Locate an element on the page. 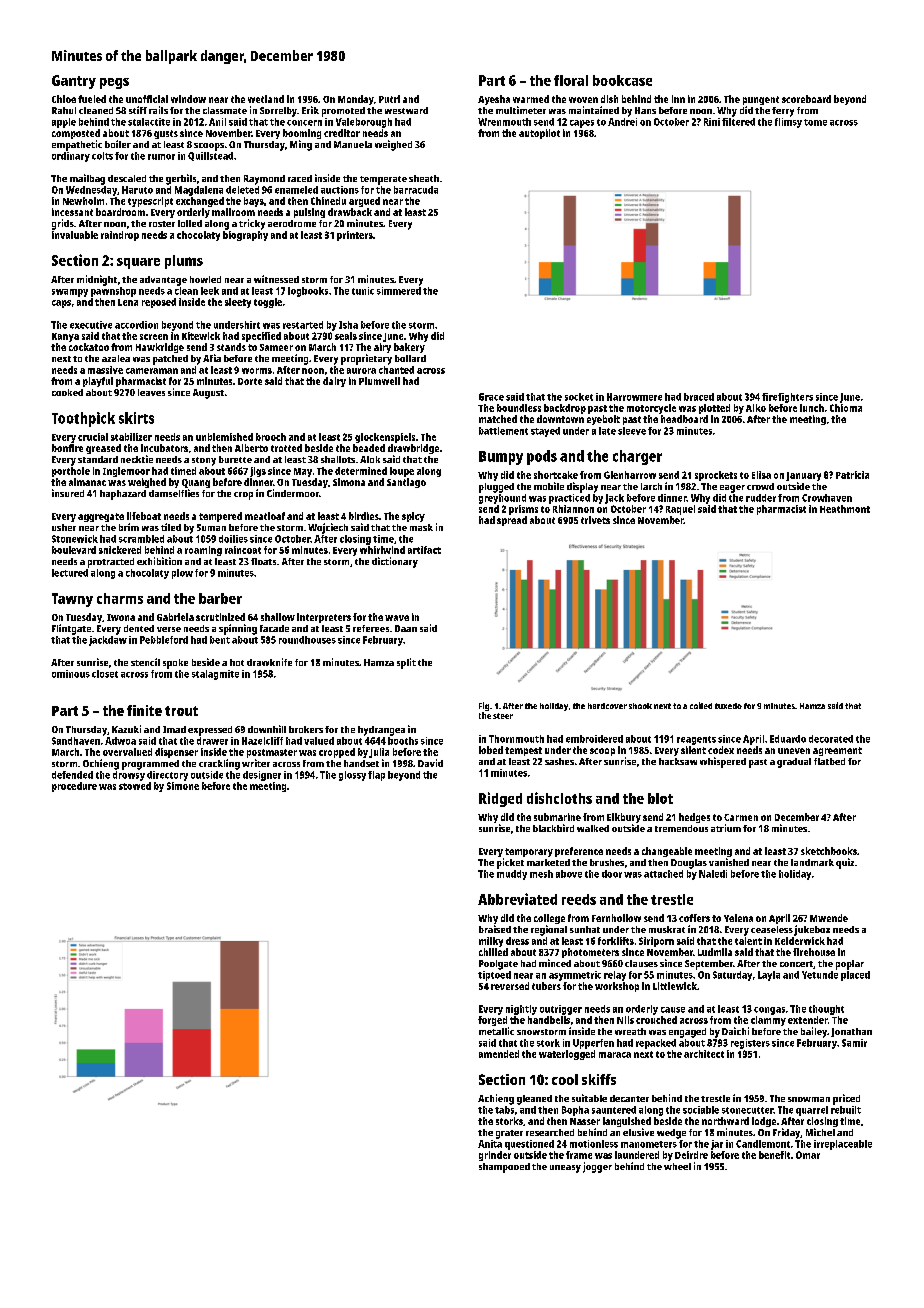 The image size is (924, 1308). vanished is located at coordinates (729, 862).
